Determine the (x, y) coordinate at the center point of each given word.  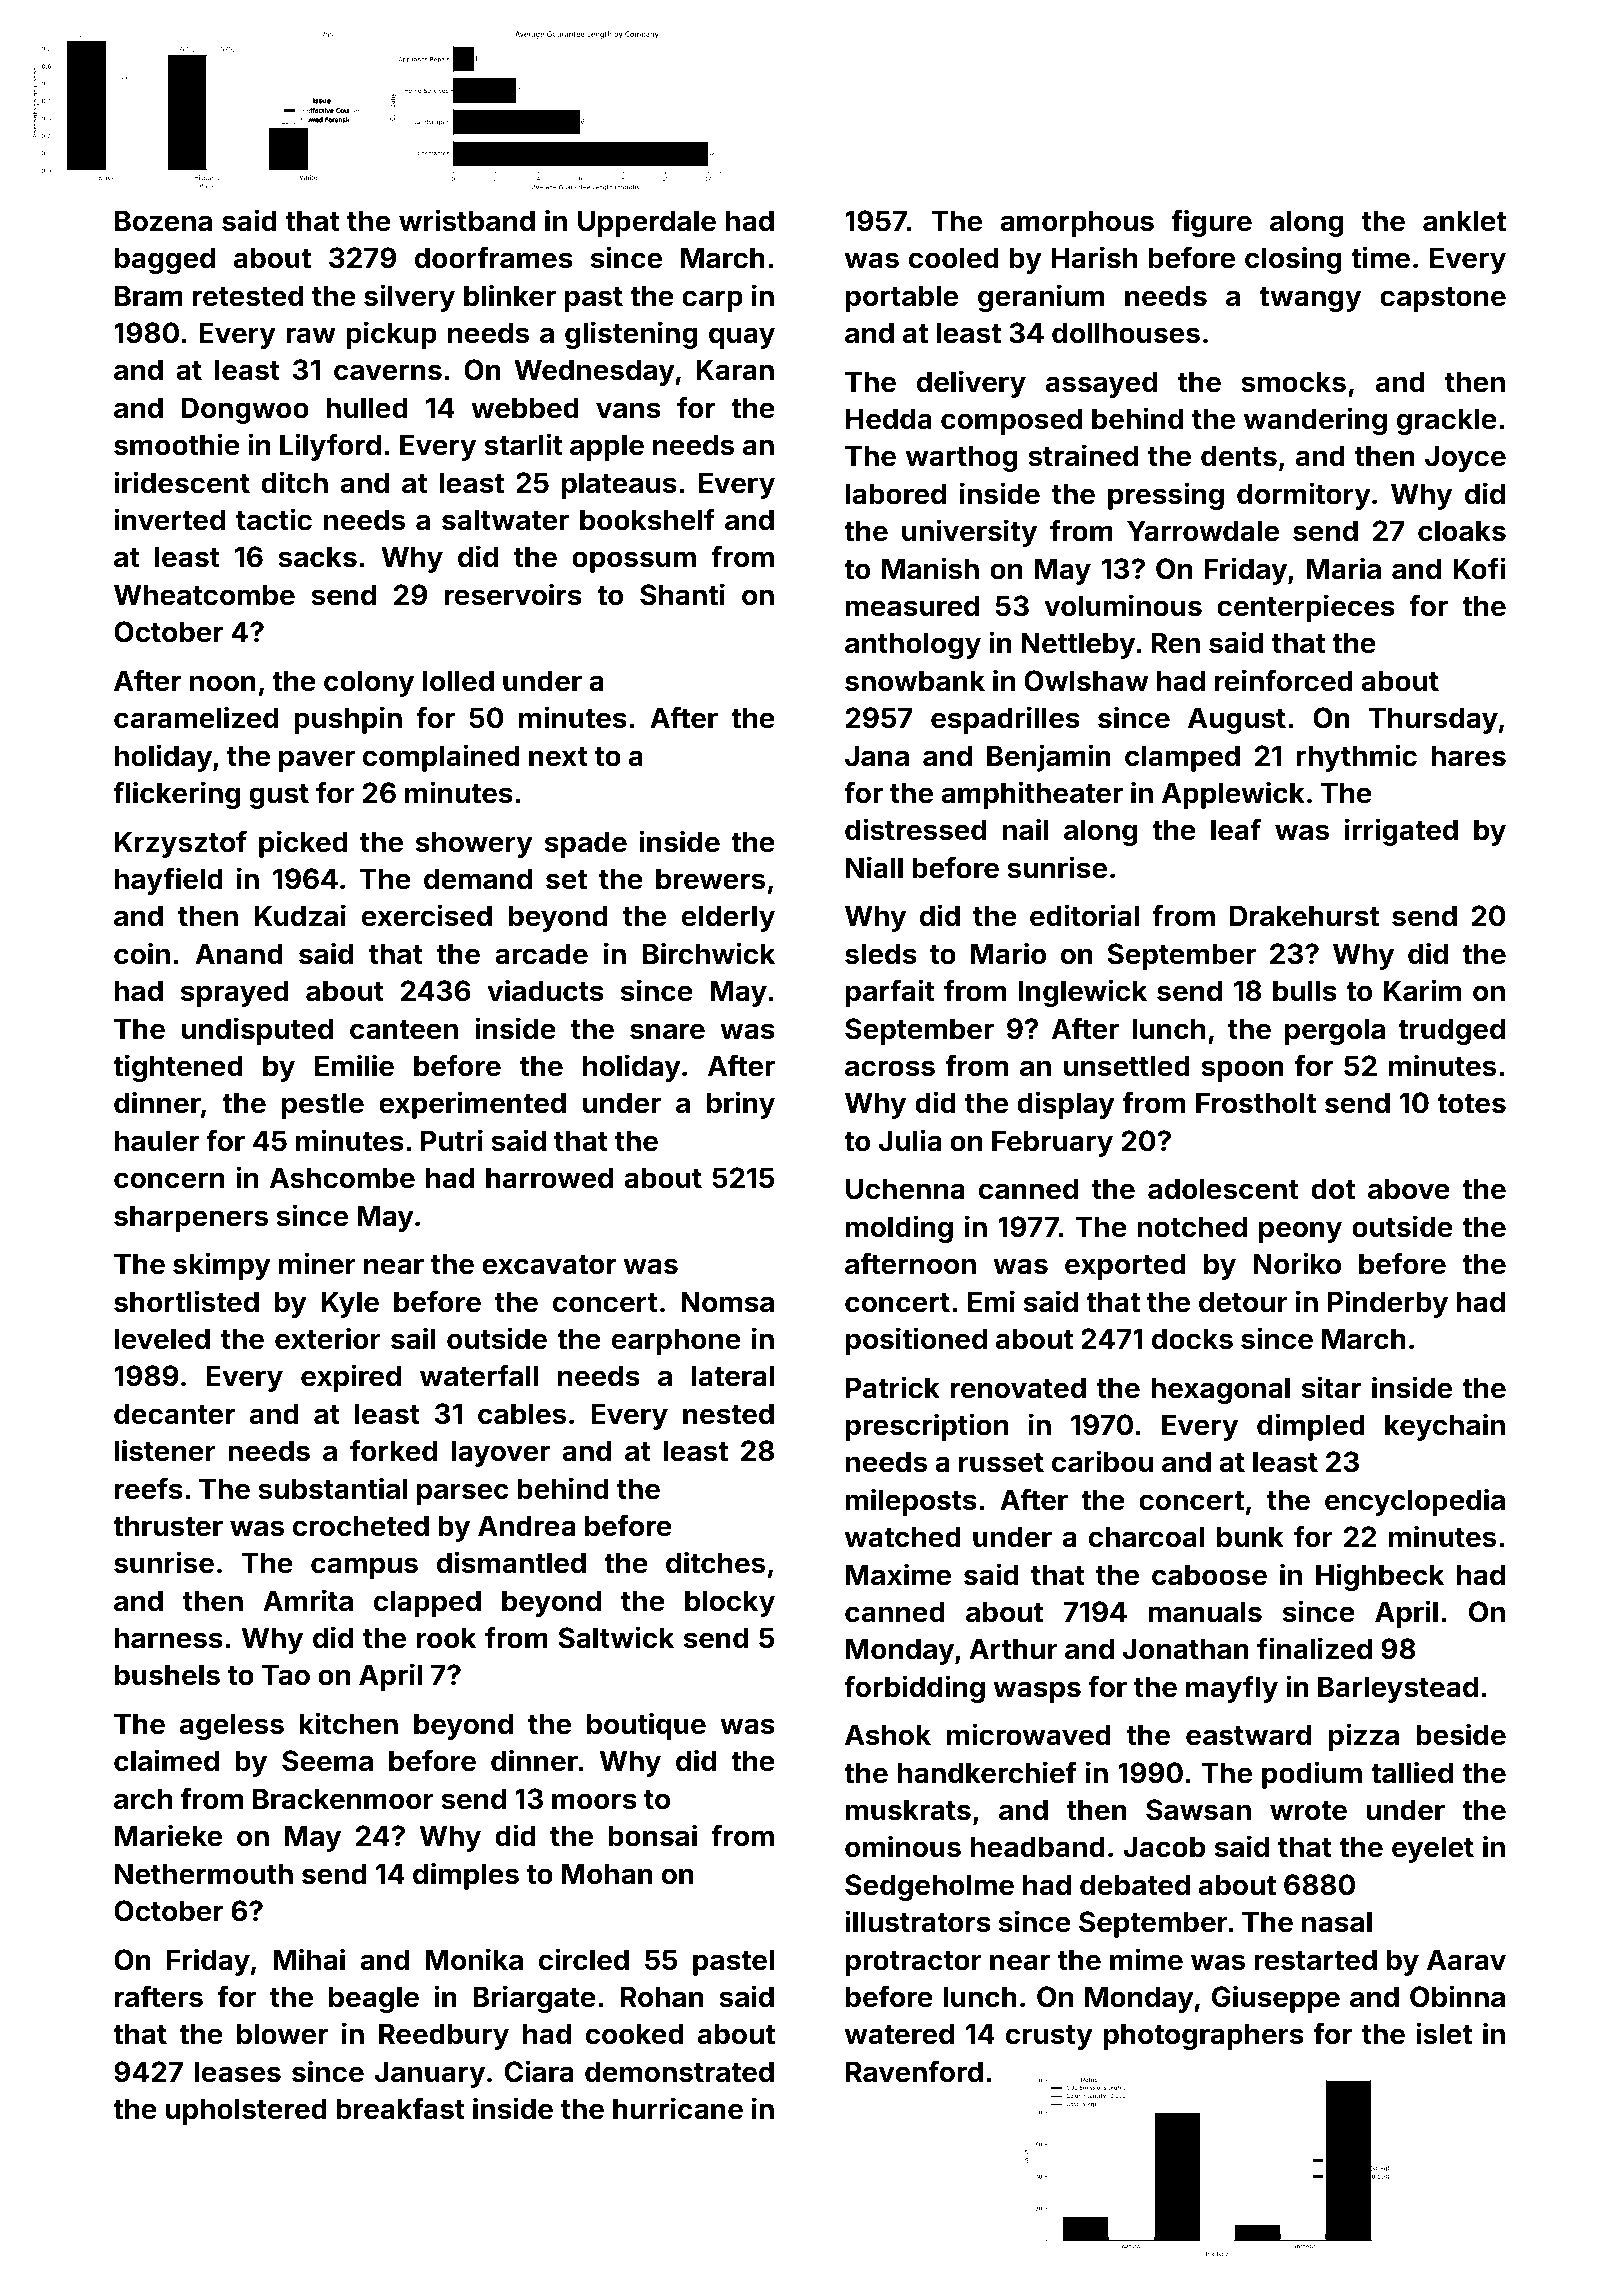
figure (1212, 223)
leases (238, 2072)
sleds (881, 954)
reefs (149, 1489)
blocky (730, 1603)
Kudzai (300, 915)
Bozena (163, 221)
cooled (954, 258)
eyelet (1433, 1849)
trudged (1451, 1031)
